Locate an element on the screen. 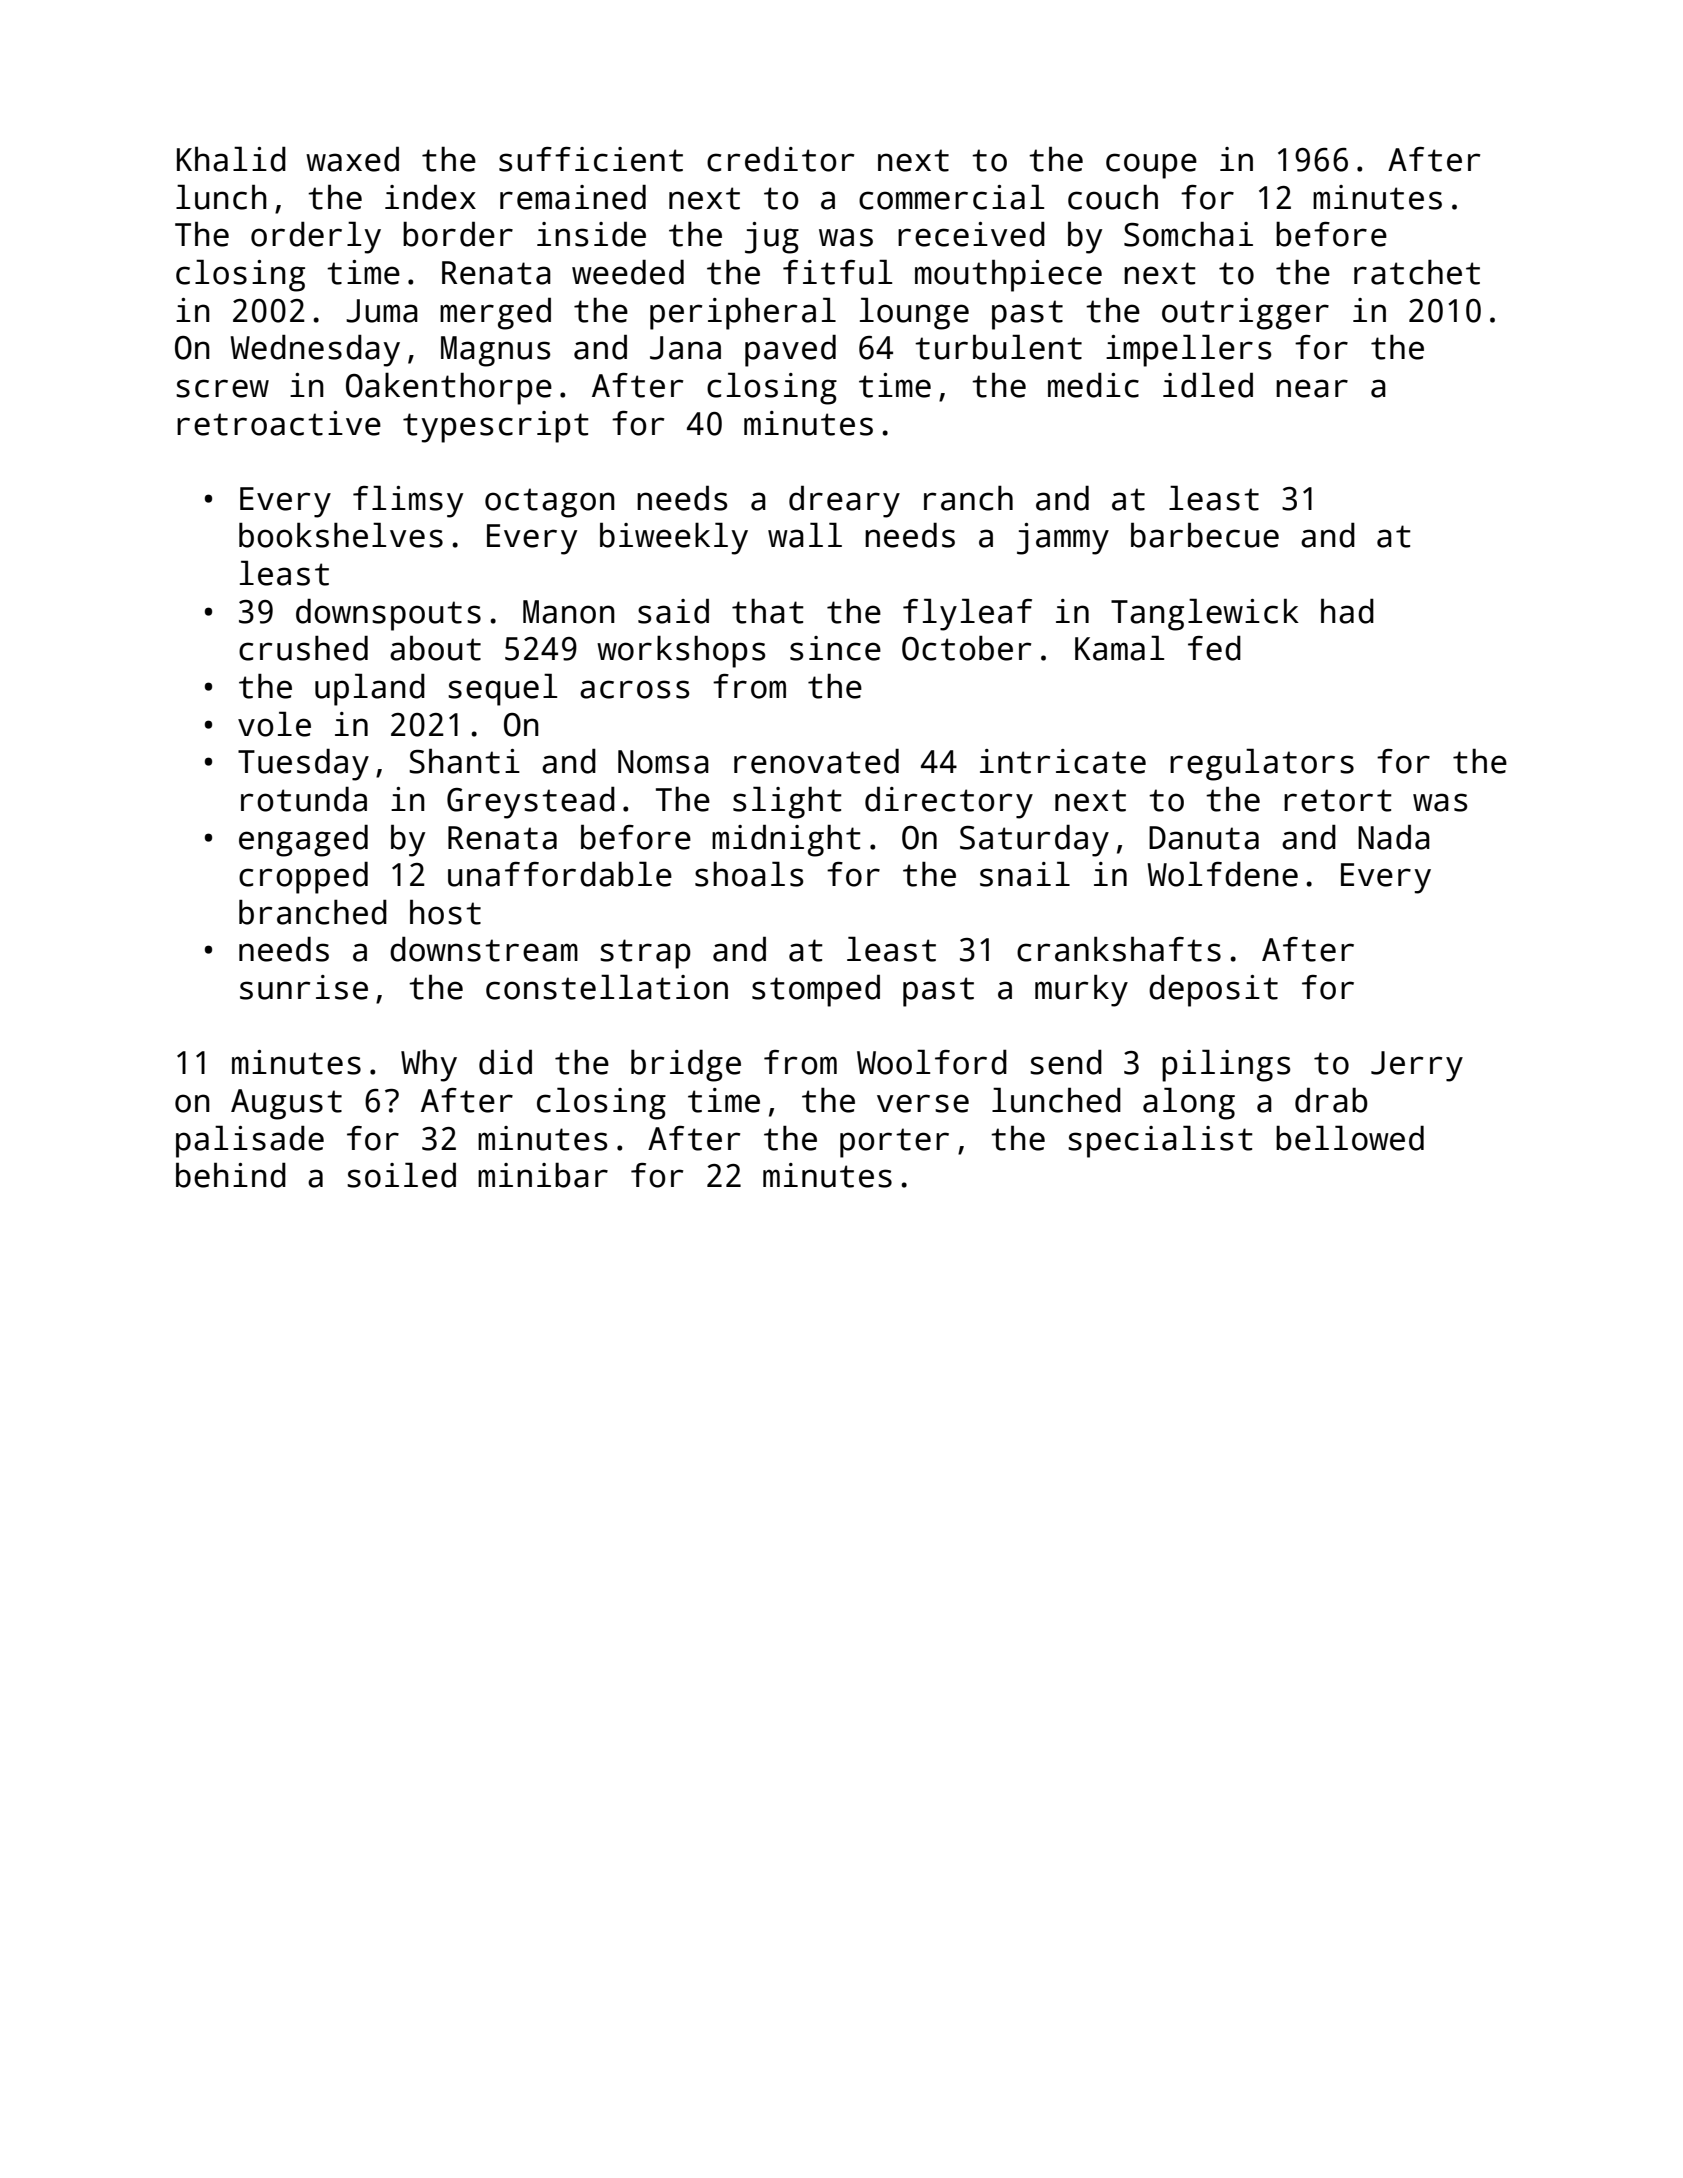 This screenshot has width=1683, height=2178. downstream is located at coordinates (484, 949).
